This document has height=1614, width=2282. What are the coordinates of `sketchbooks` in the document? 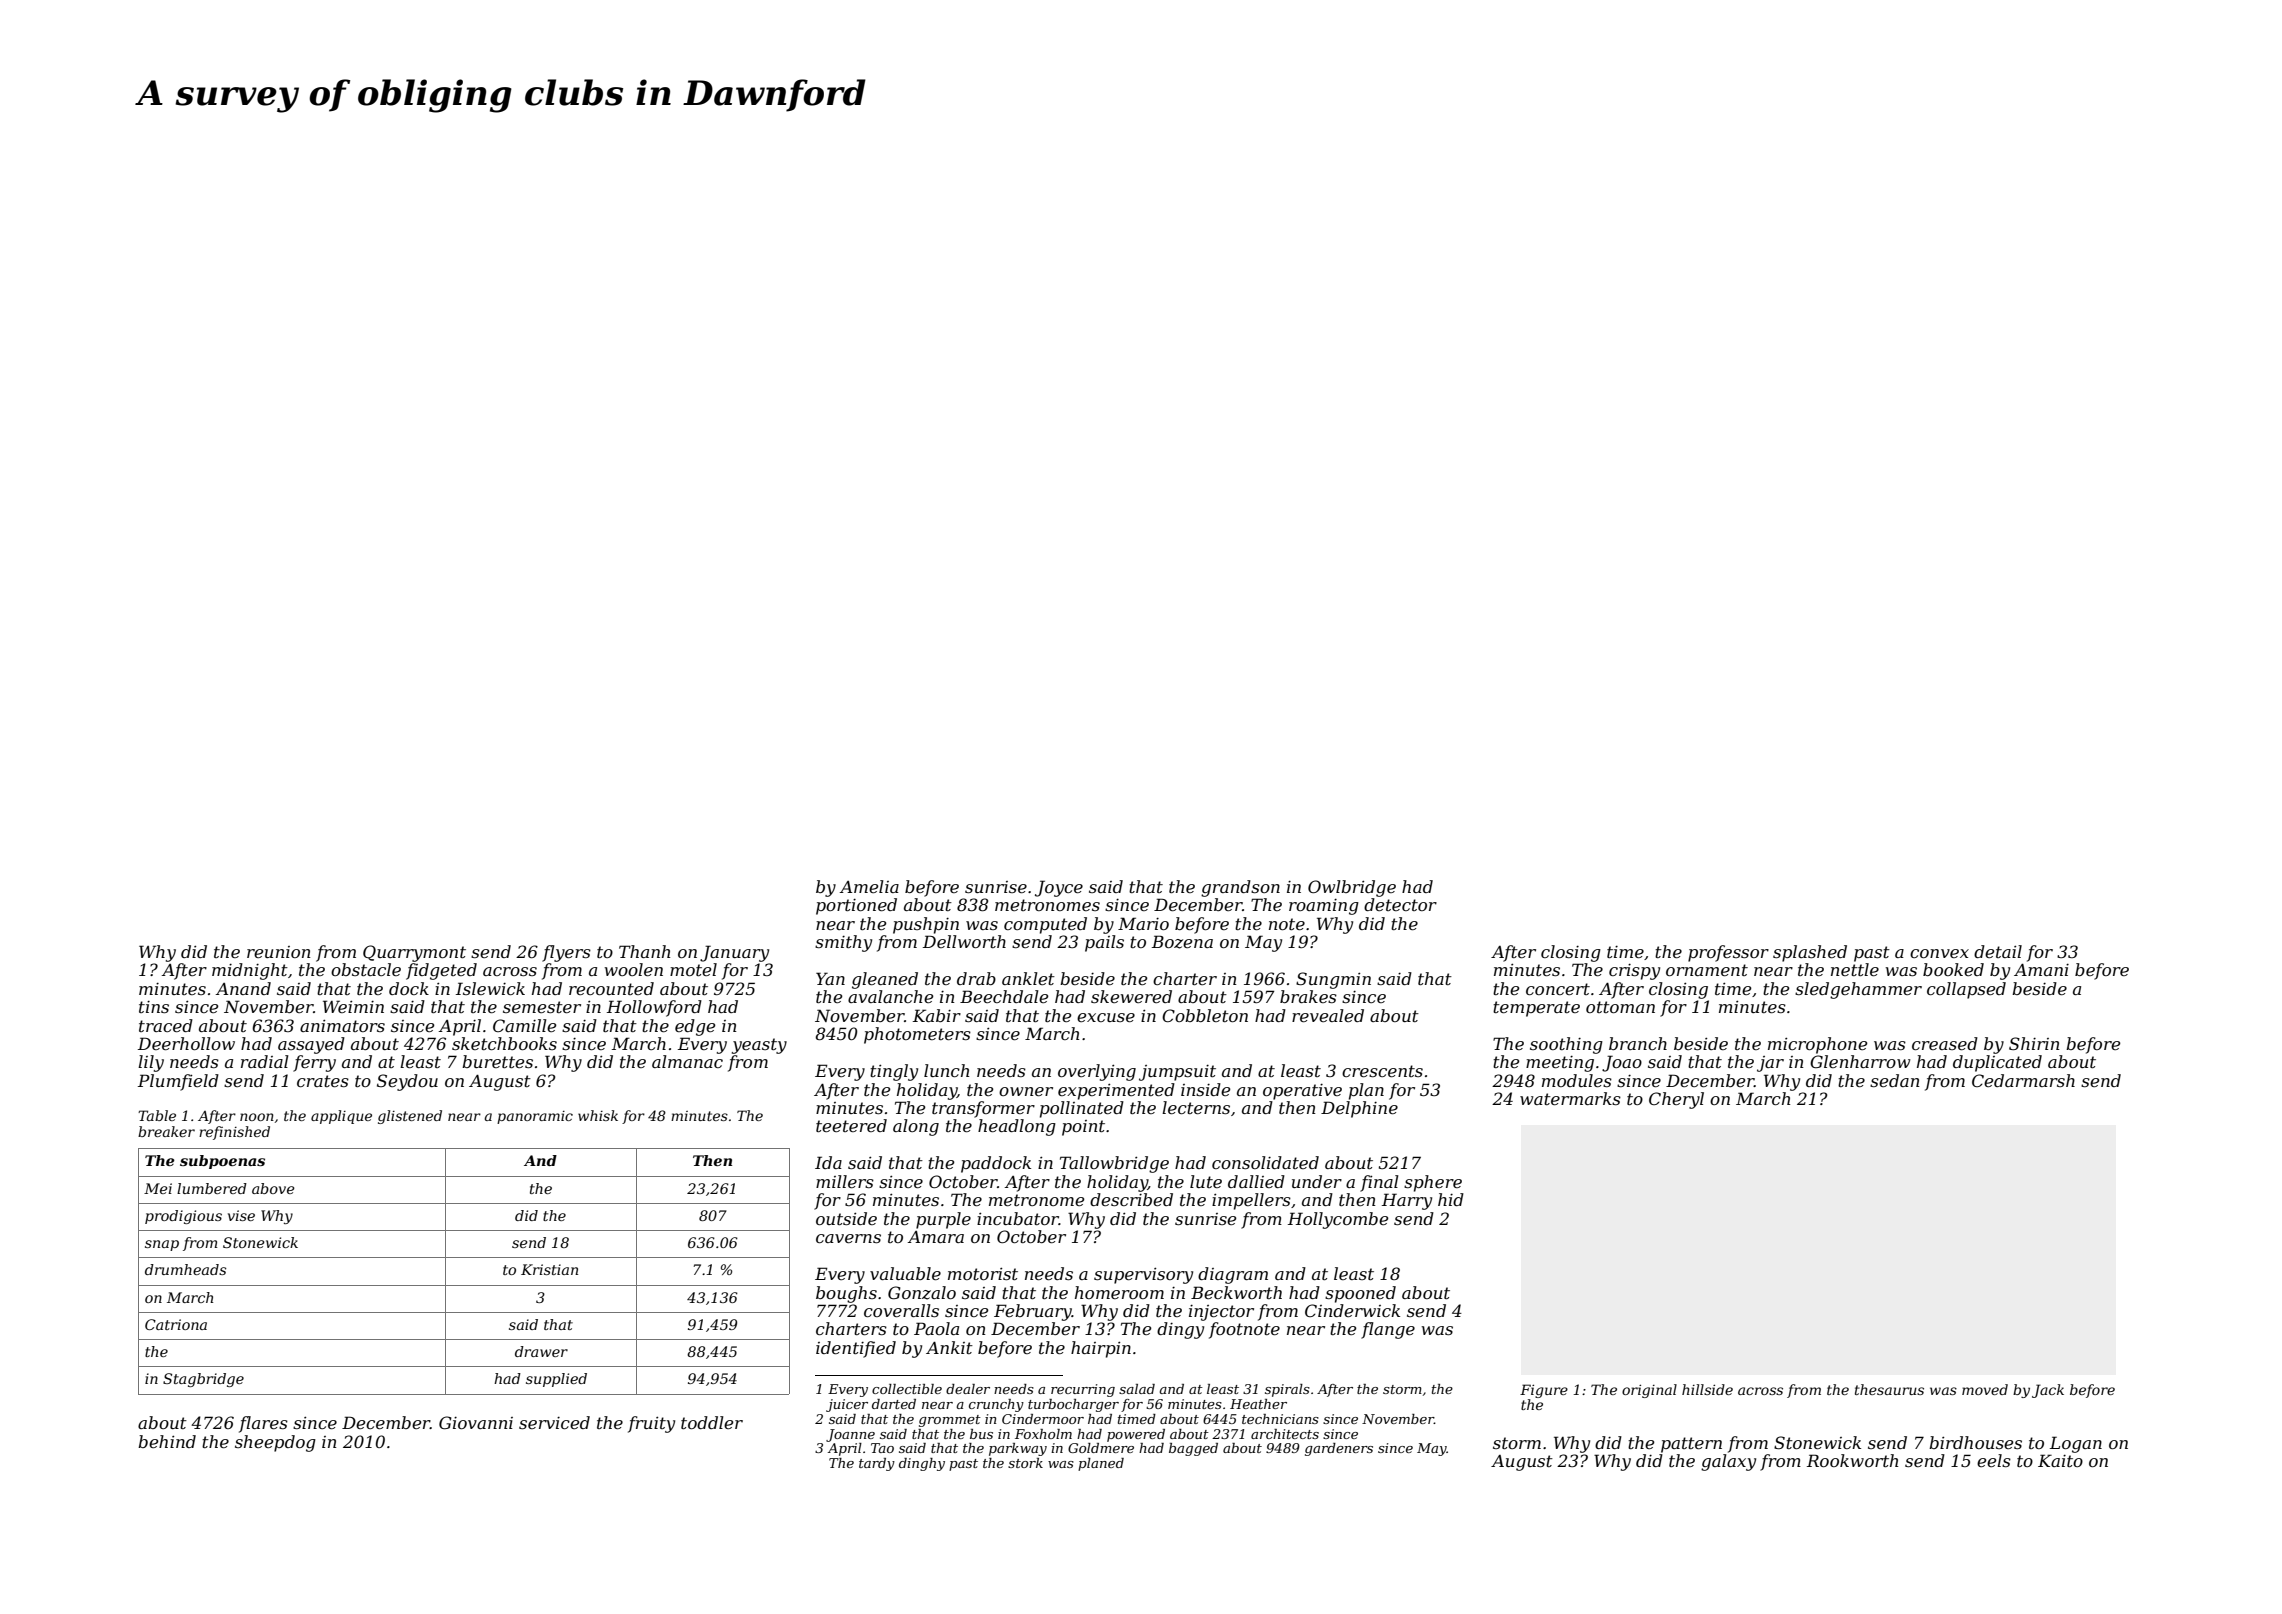 It's located at (504, 1043).
